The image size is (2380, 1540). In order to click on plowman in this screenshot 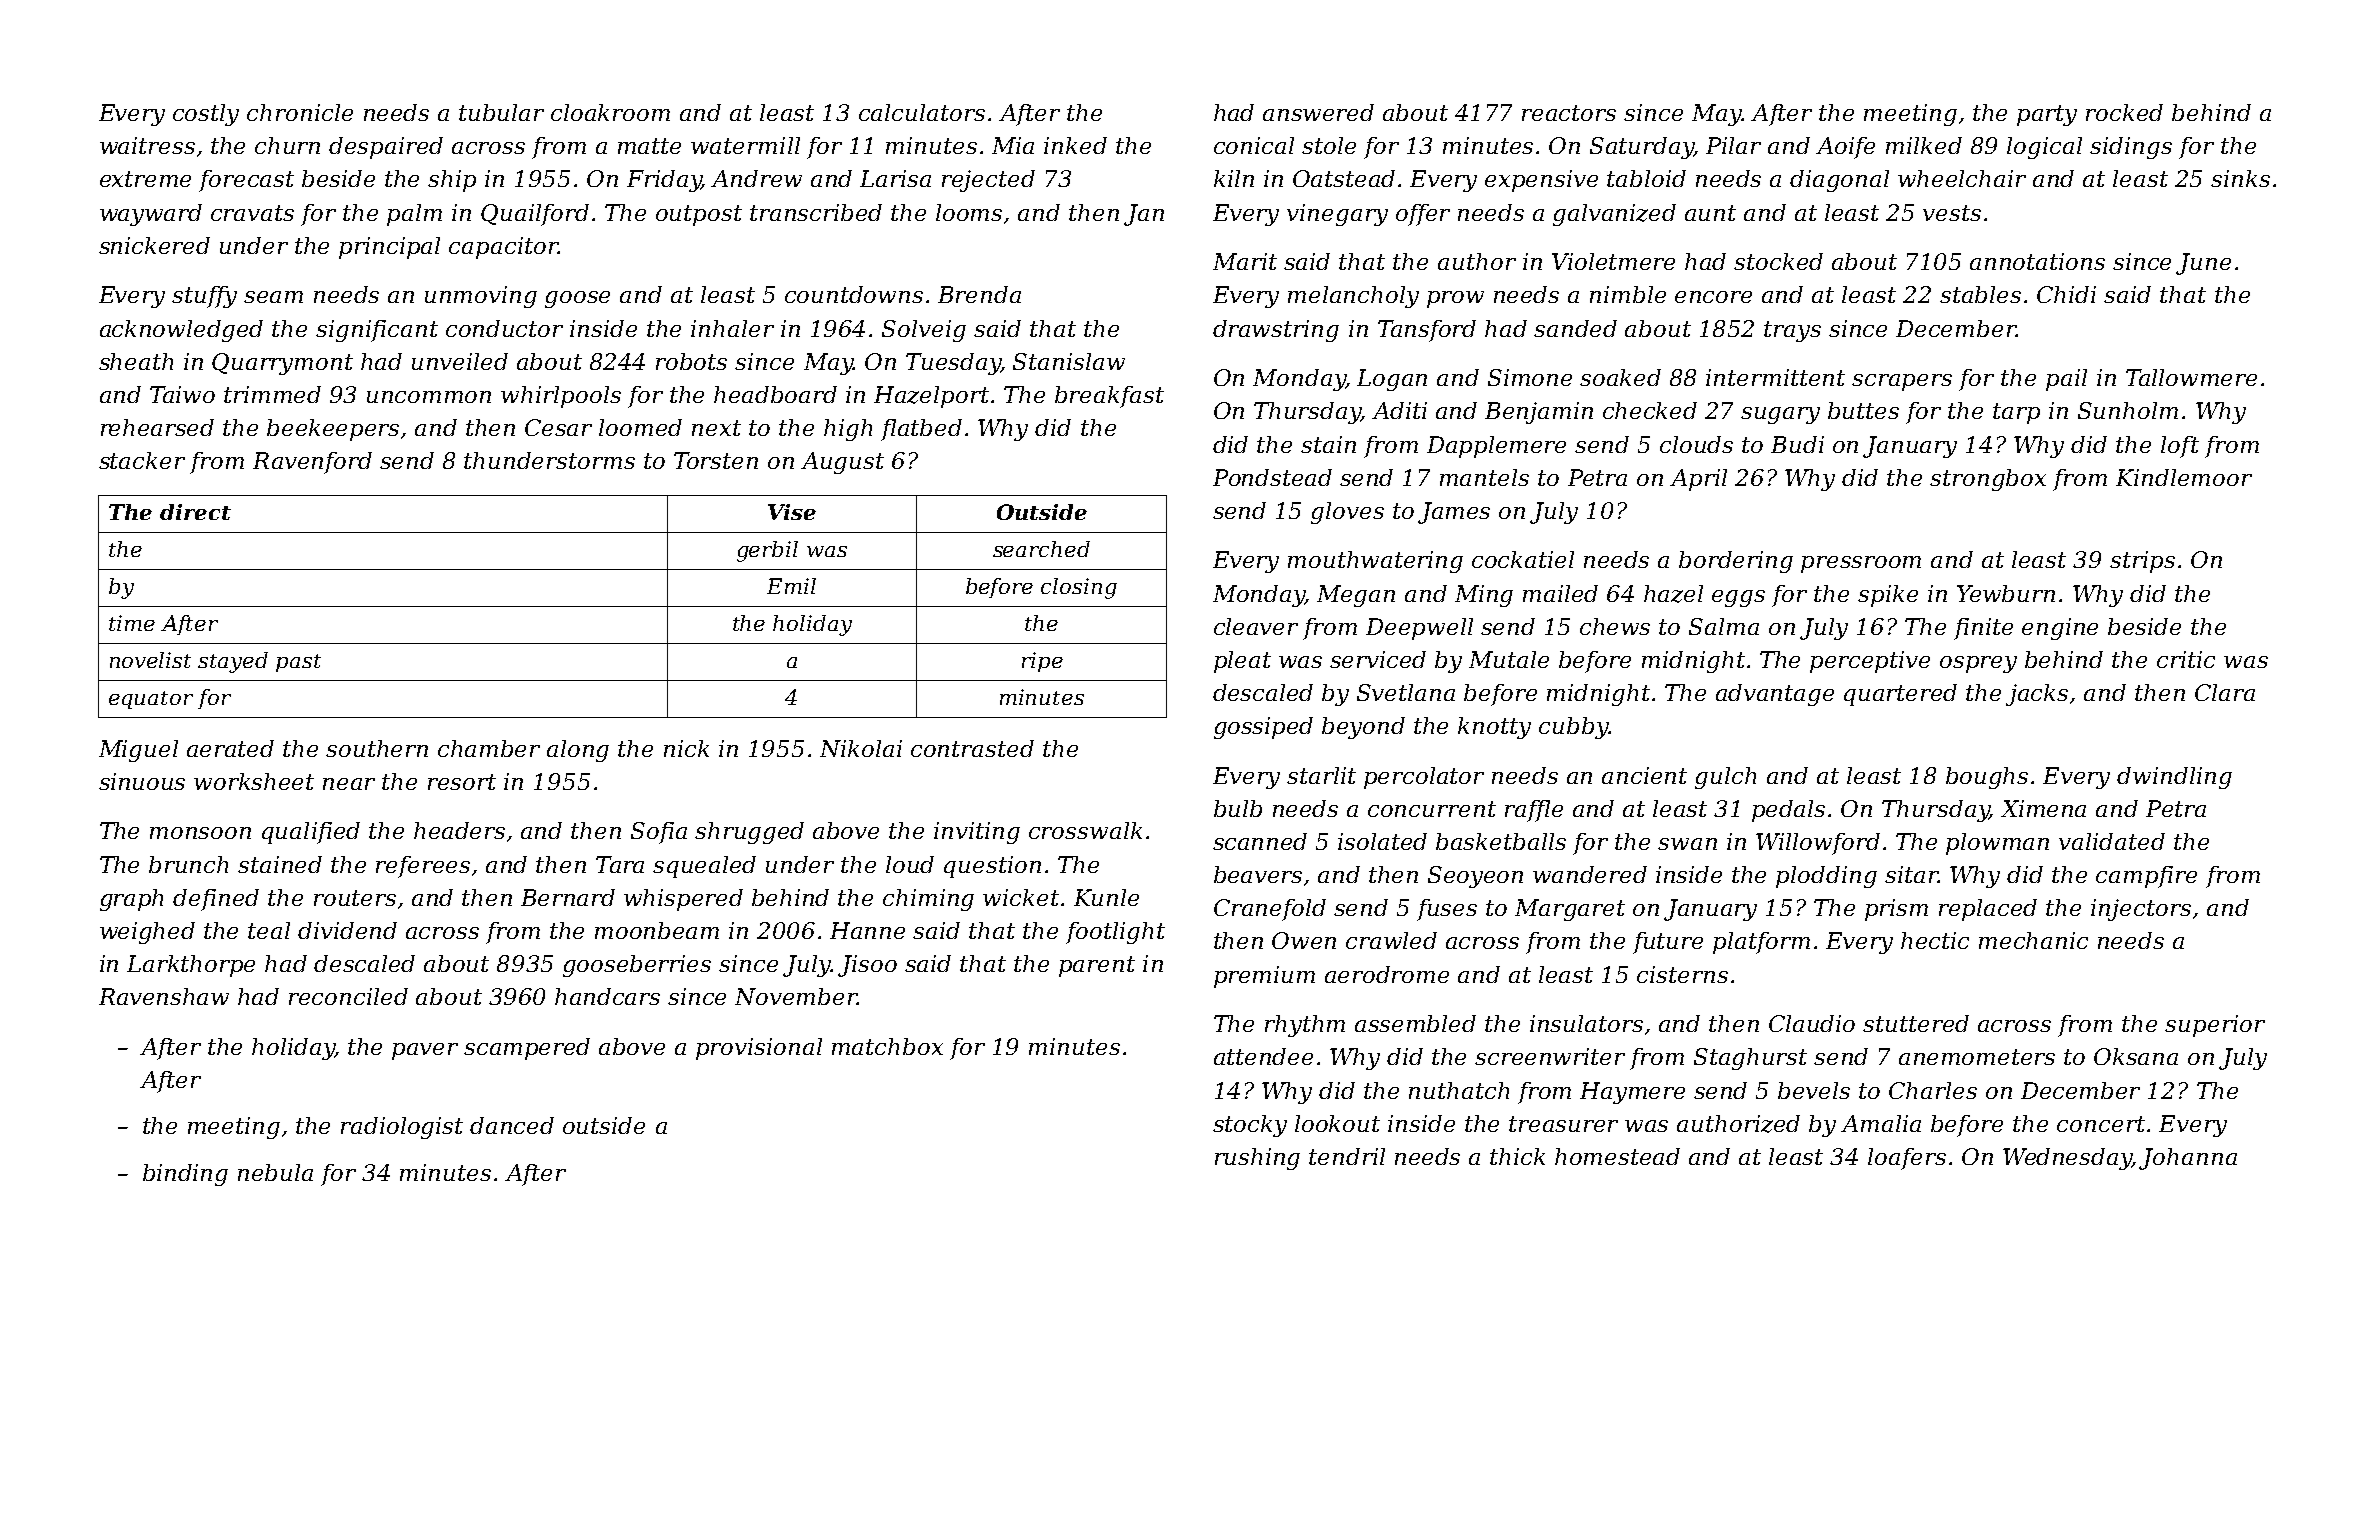, I will do `click(1997, 844)`.
